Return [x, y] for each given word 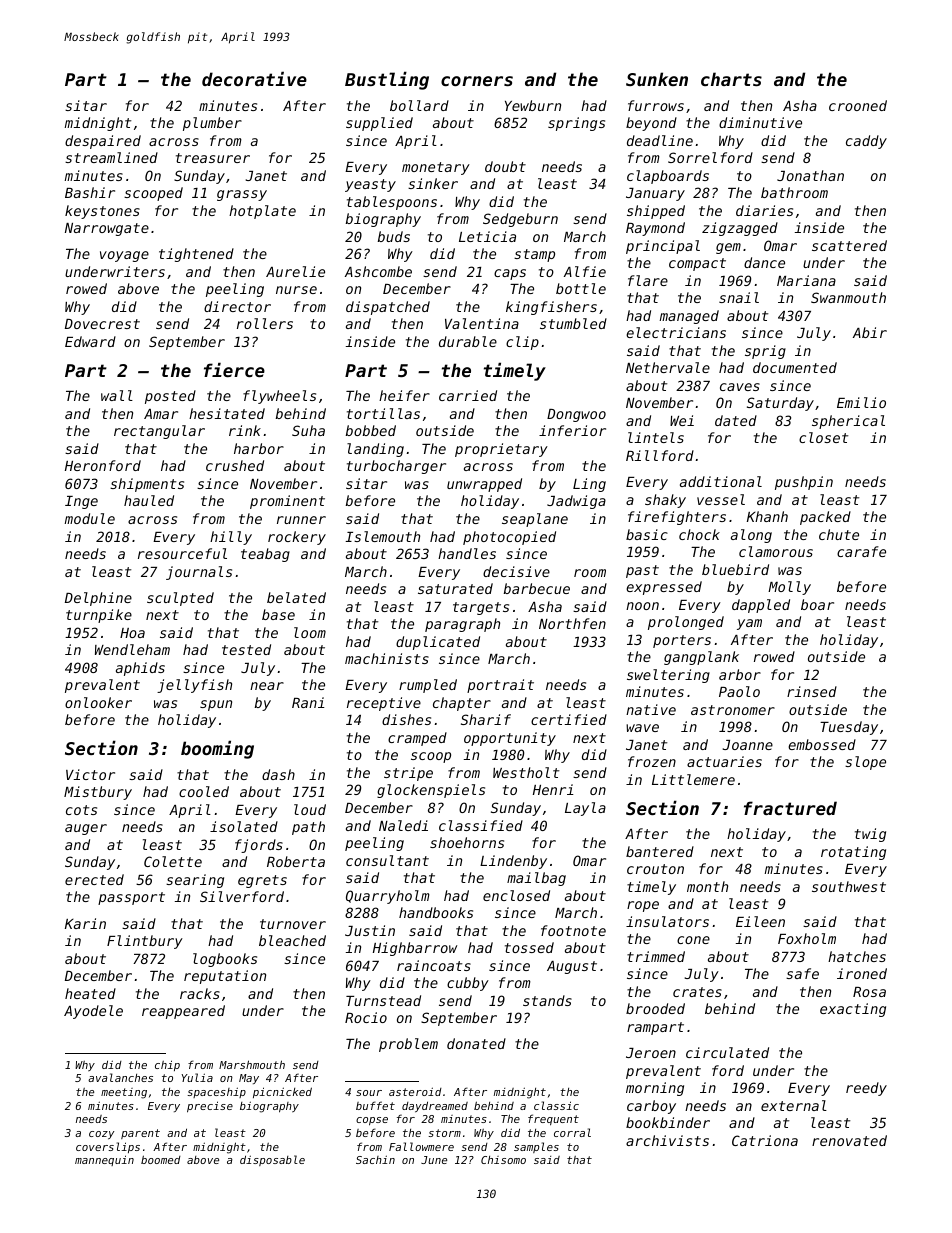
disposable [272, 1160]
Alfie [585, 271]
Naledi [403, 825]
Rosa [869, 992]
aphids [140, 669]
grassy [242, 195]
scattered [849, 245]
